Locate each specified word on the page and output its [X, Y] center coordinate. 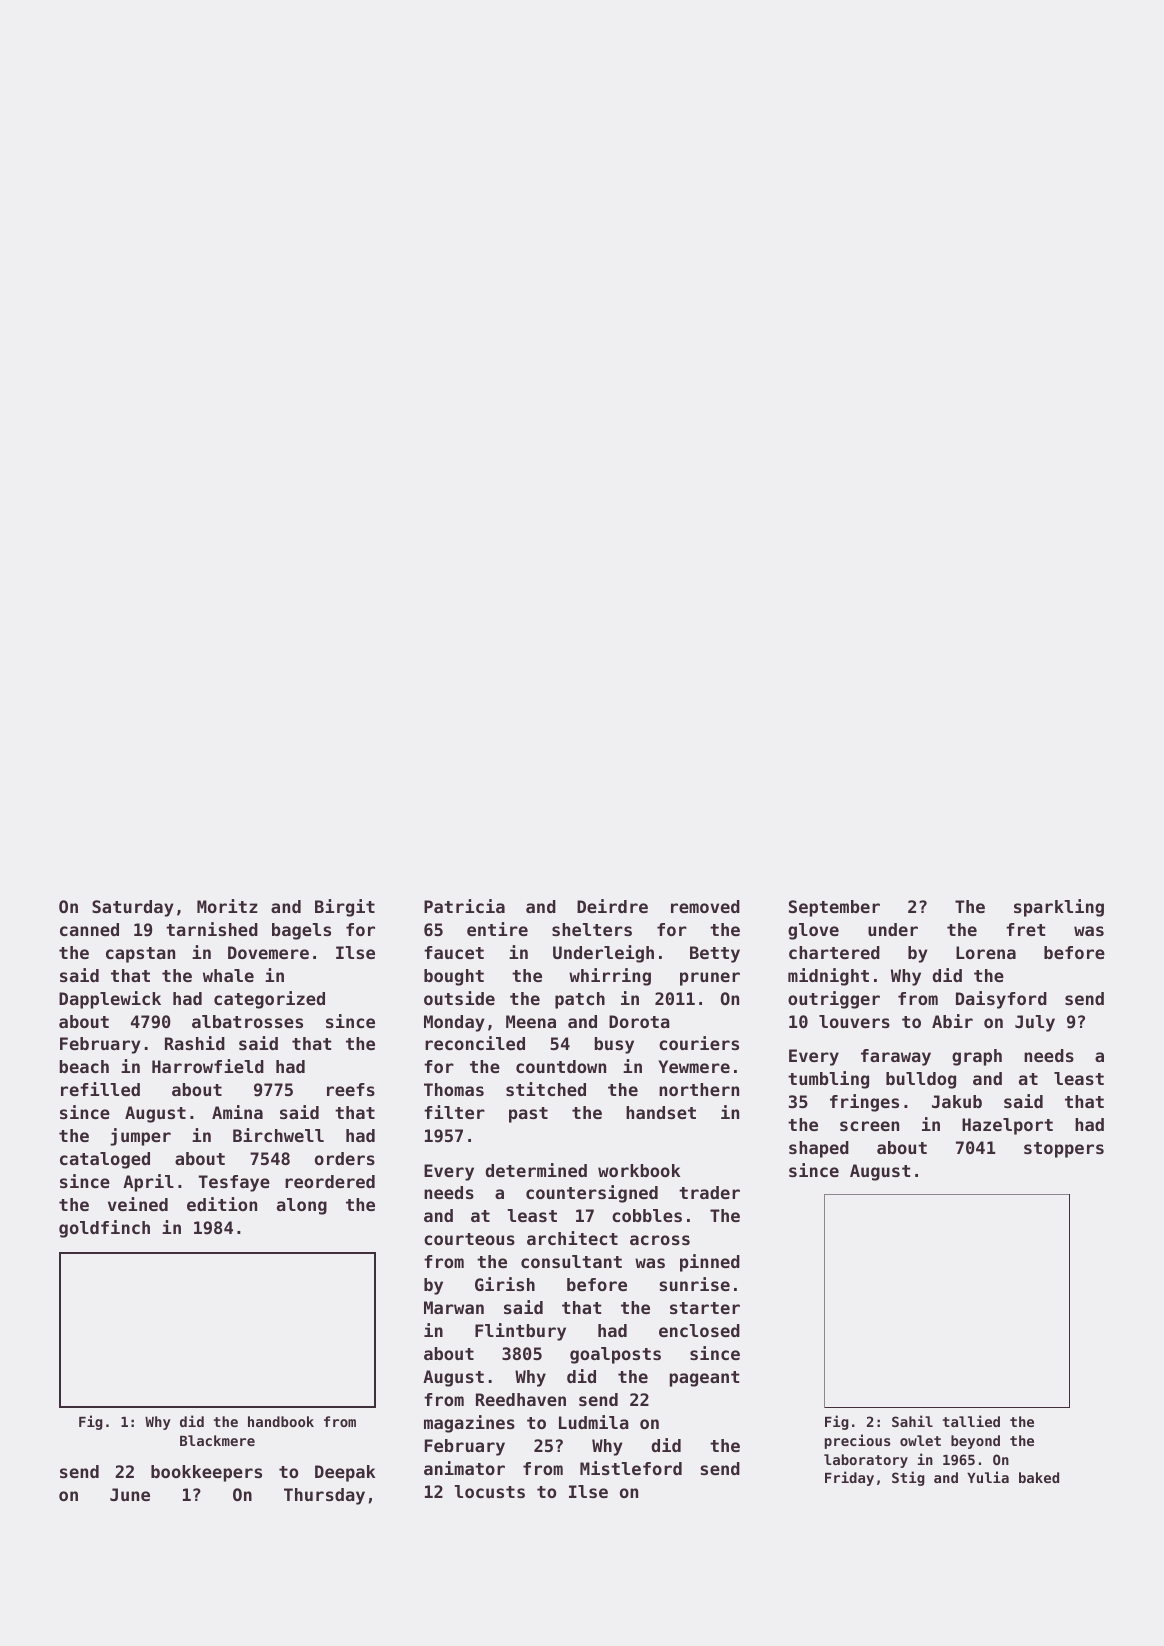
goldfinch [104, 1229]
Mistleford [631, 1468]
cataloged [105, 1160]
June [130, 1494]
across [660, 1240]
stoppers [1064, 1150]
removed [705, 906]
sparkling [1059, 908]
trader [709, 1192]
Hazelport [1007, 1126]
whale [228, 975]
